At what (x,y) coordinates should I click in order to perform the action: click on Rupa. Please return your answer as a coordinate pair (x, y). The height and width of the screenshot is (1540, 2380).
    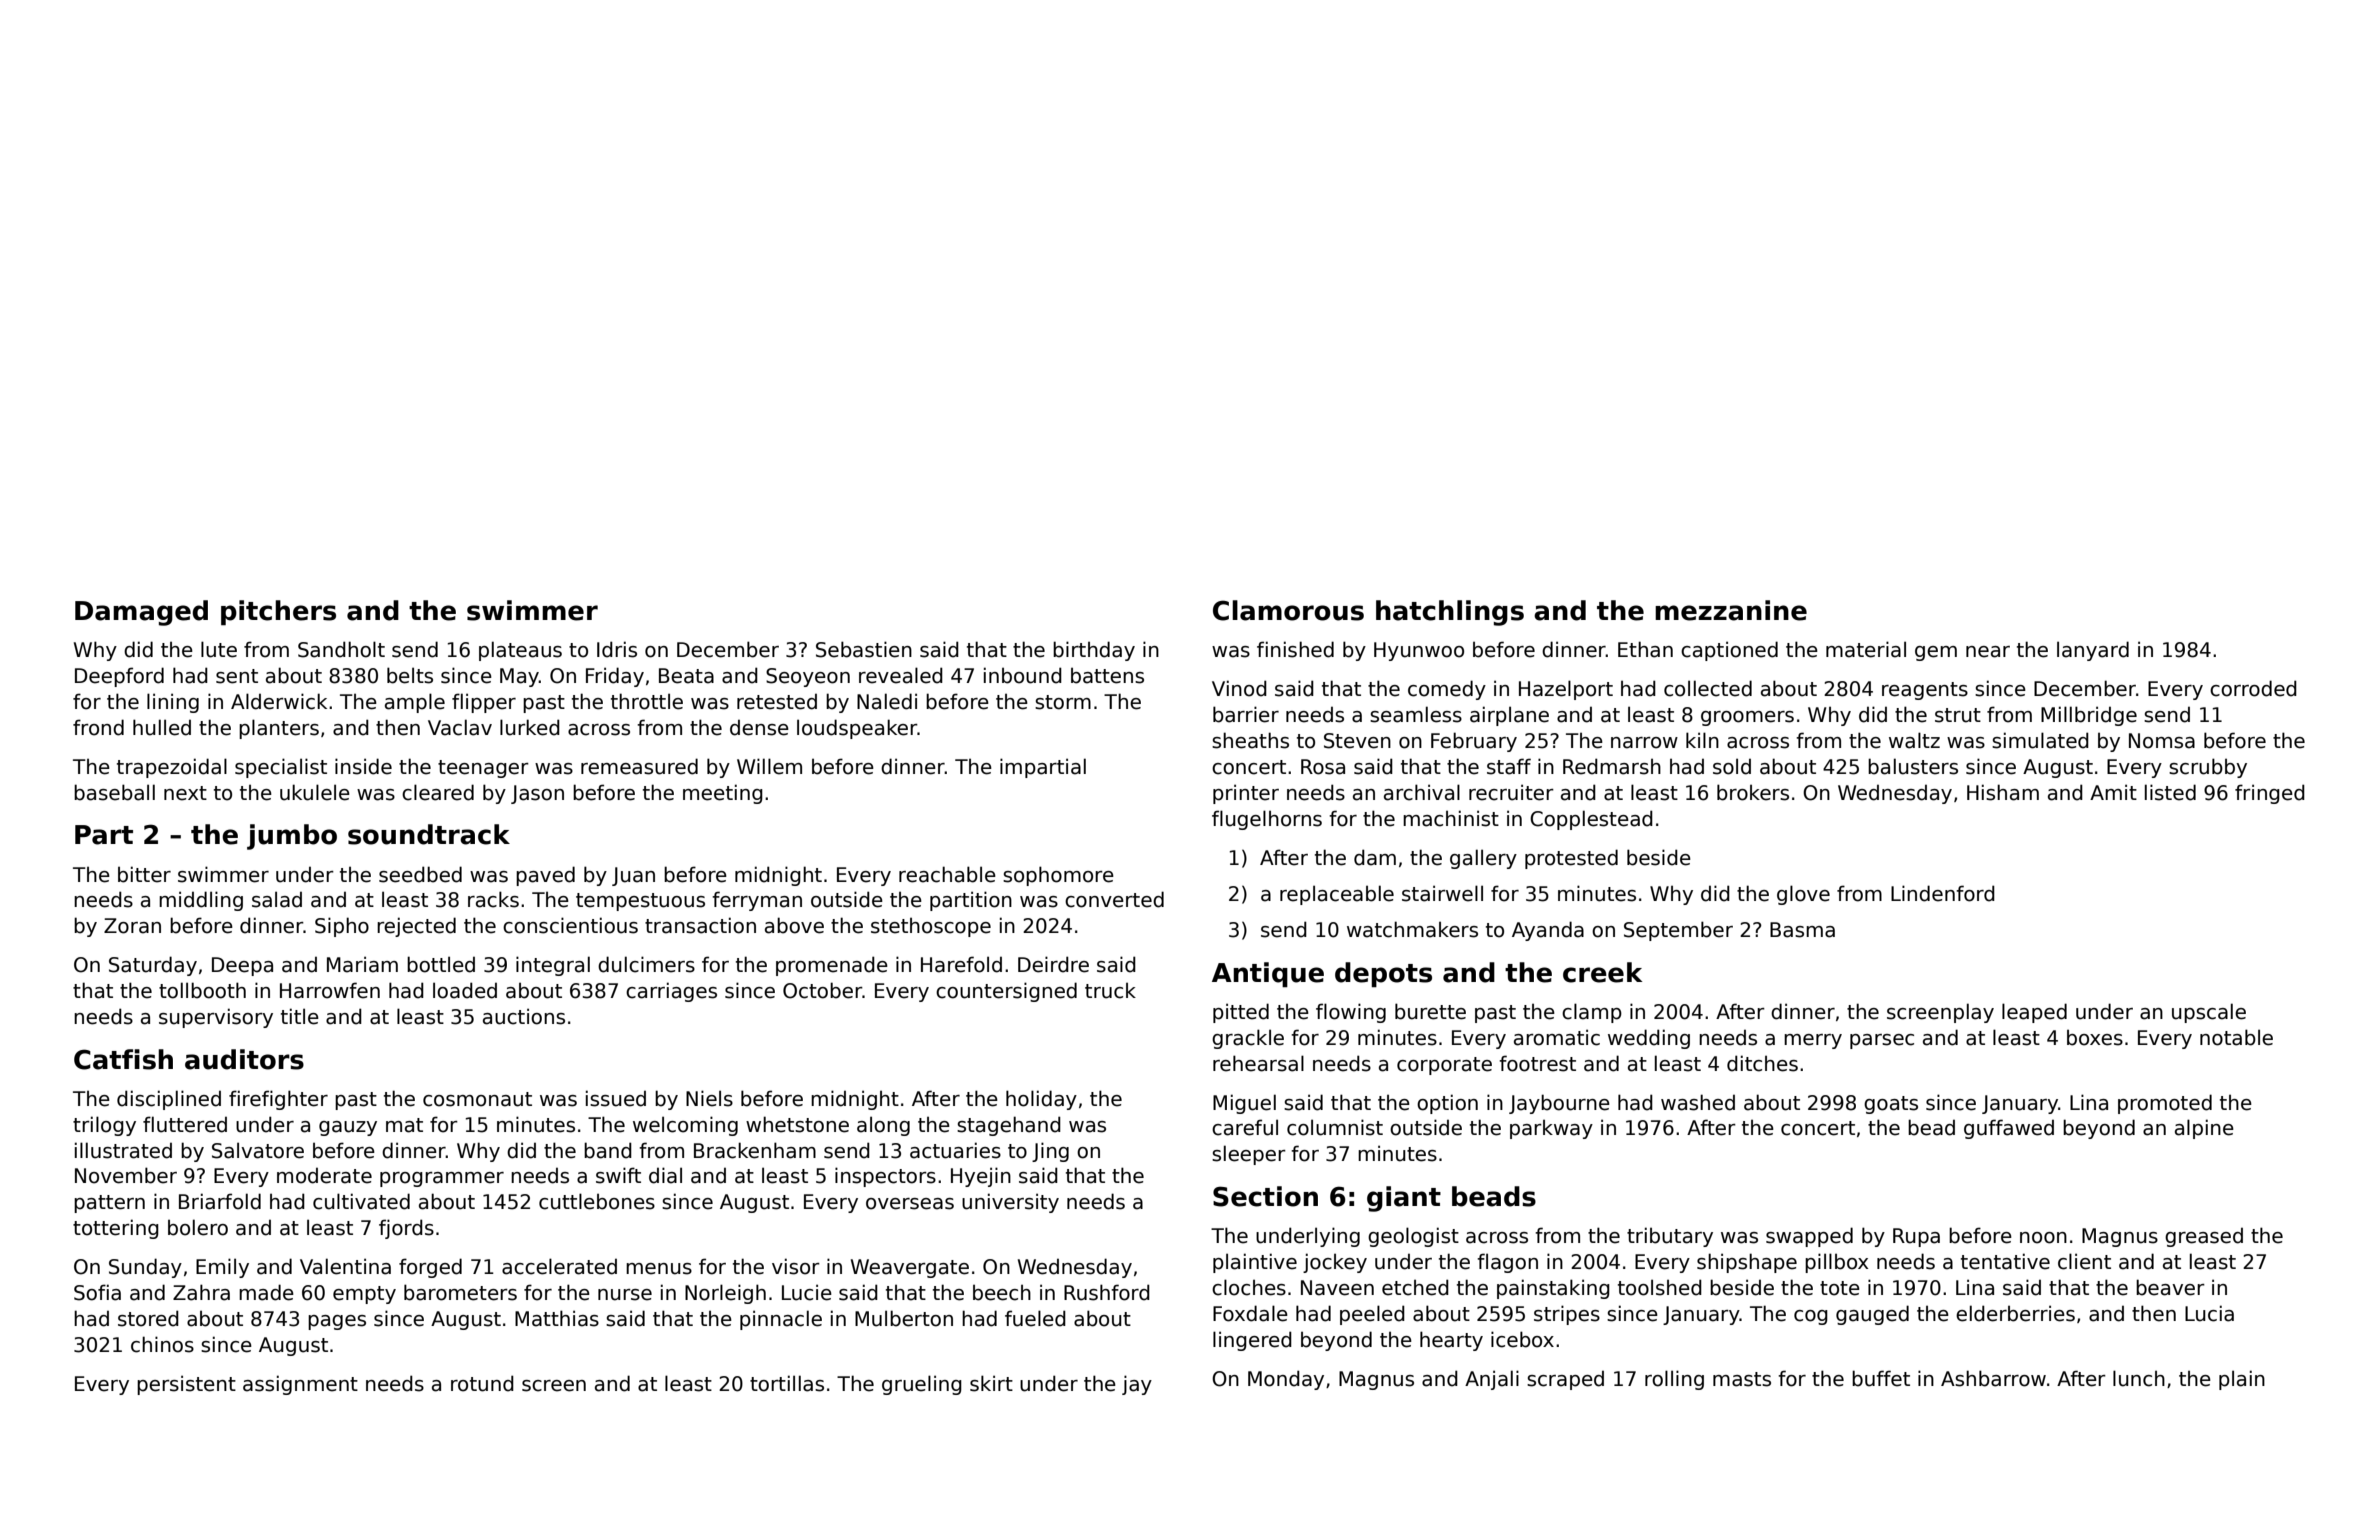
    Looking at the image, I should click on (1916, 1237).
